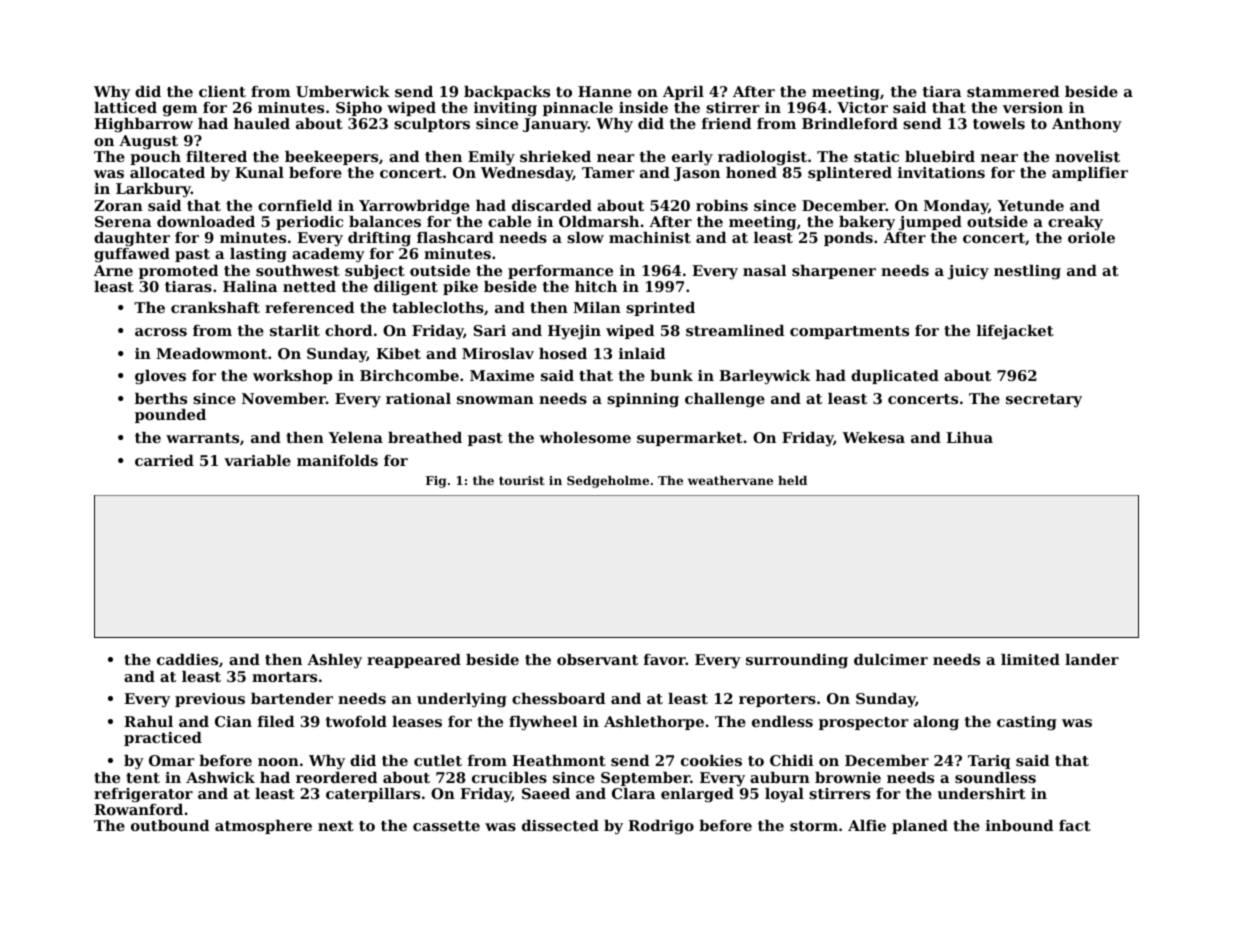  What do you see at coordinates (373, 795) in the screenshot?
I see `caterpillars` at bounding box center [373, 795].
